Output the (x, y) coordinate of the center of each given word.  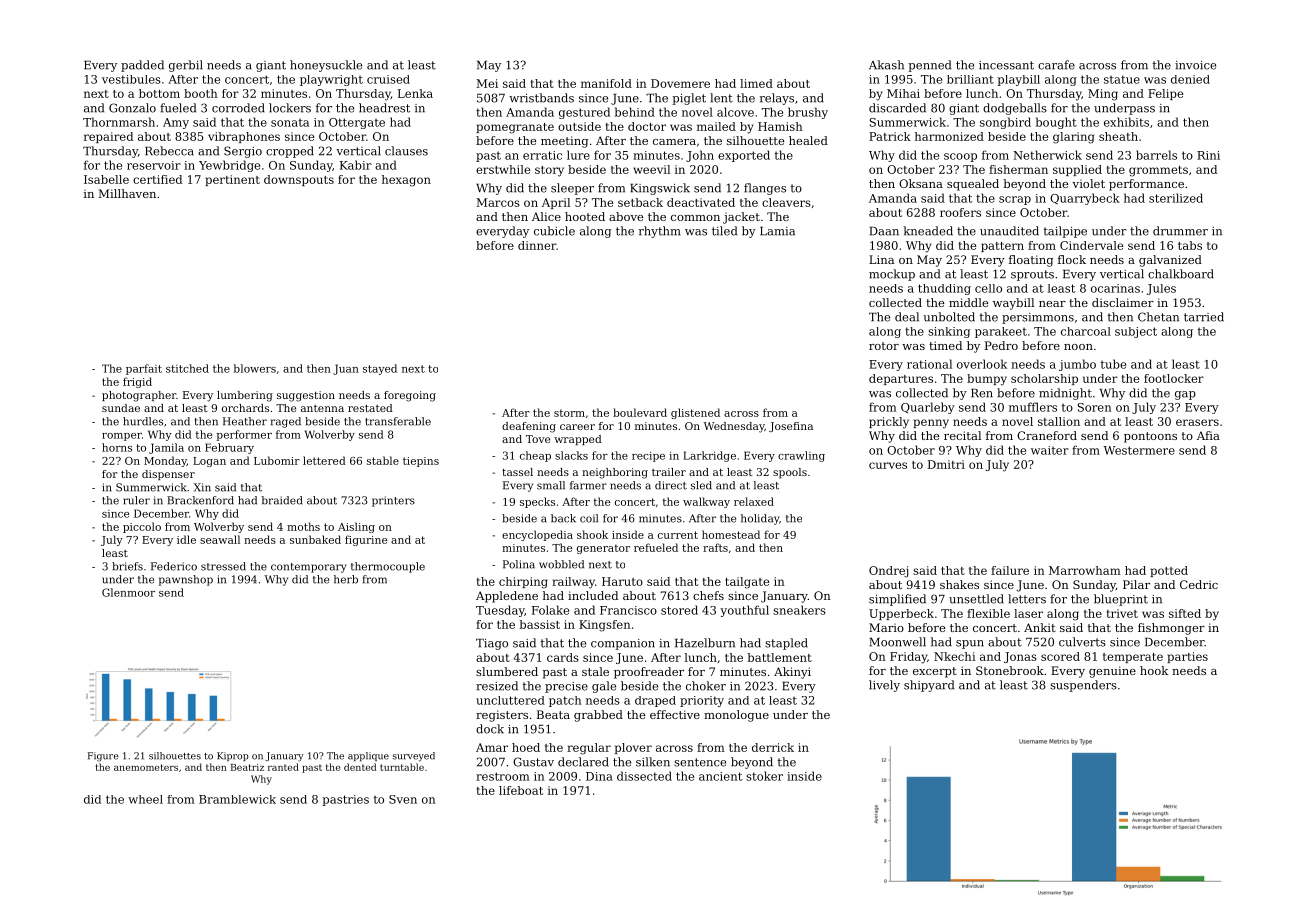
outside (579, 126)
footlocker (1174, 378)
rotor (884, 346)
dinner (537, 245)
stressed (223, 566)
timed (945, 345)
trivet (1122, 613)
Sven (403, 799)
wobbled (561, 564)
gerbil (186, 66)
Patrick (890, 136)
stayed (380, 369)
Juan (346, 369)
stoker (764, 776)
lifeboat (521, 790)
